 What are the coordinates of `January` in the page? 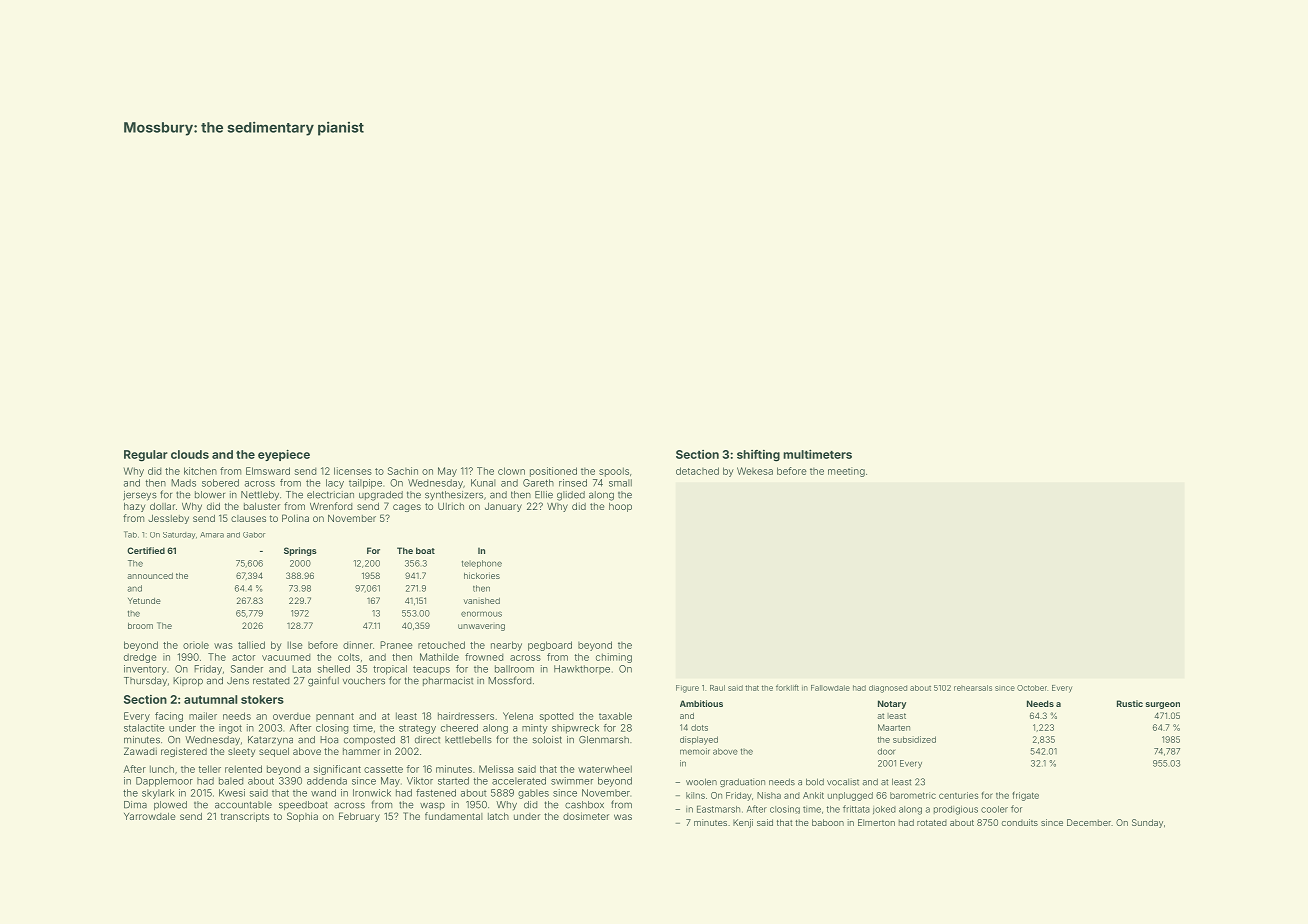 It's located at (503, 507).
